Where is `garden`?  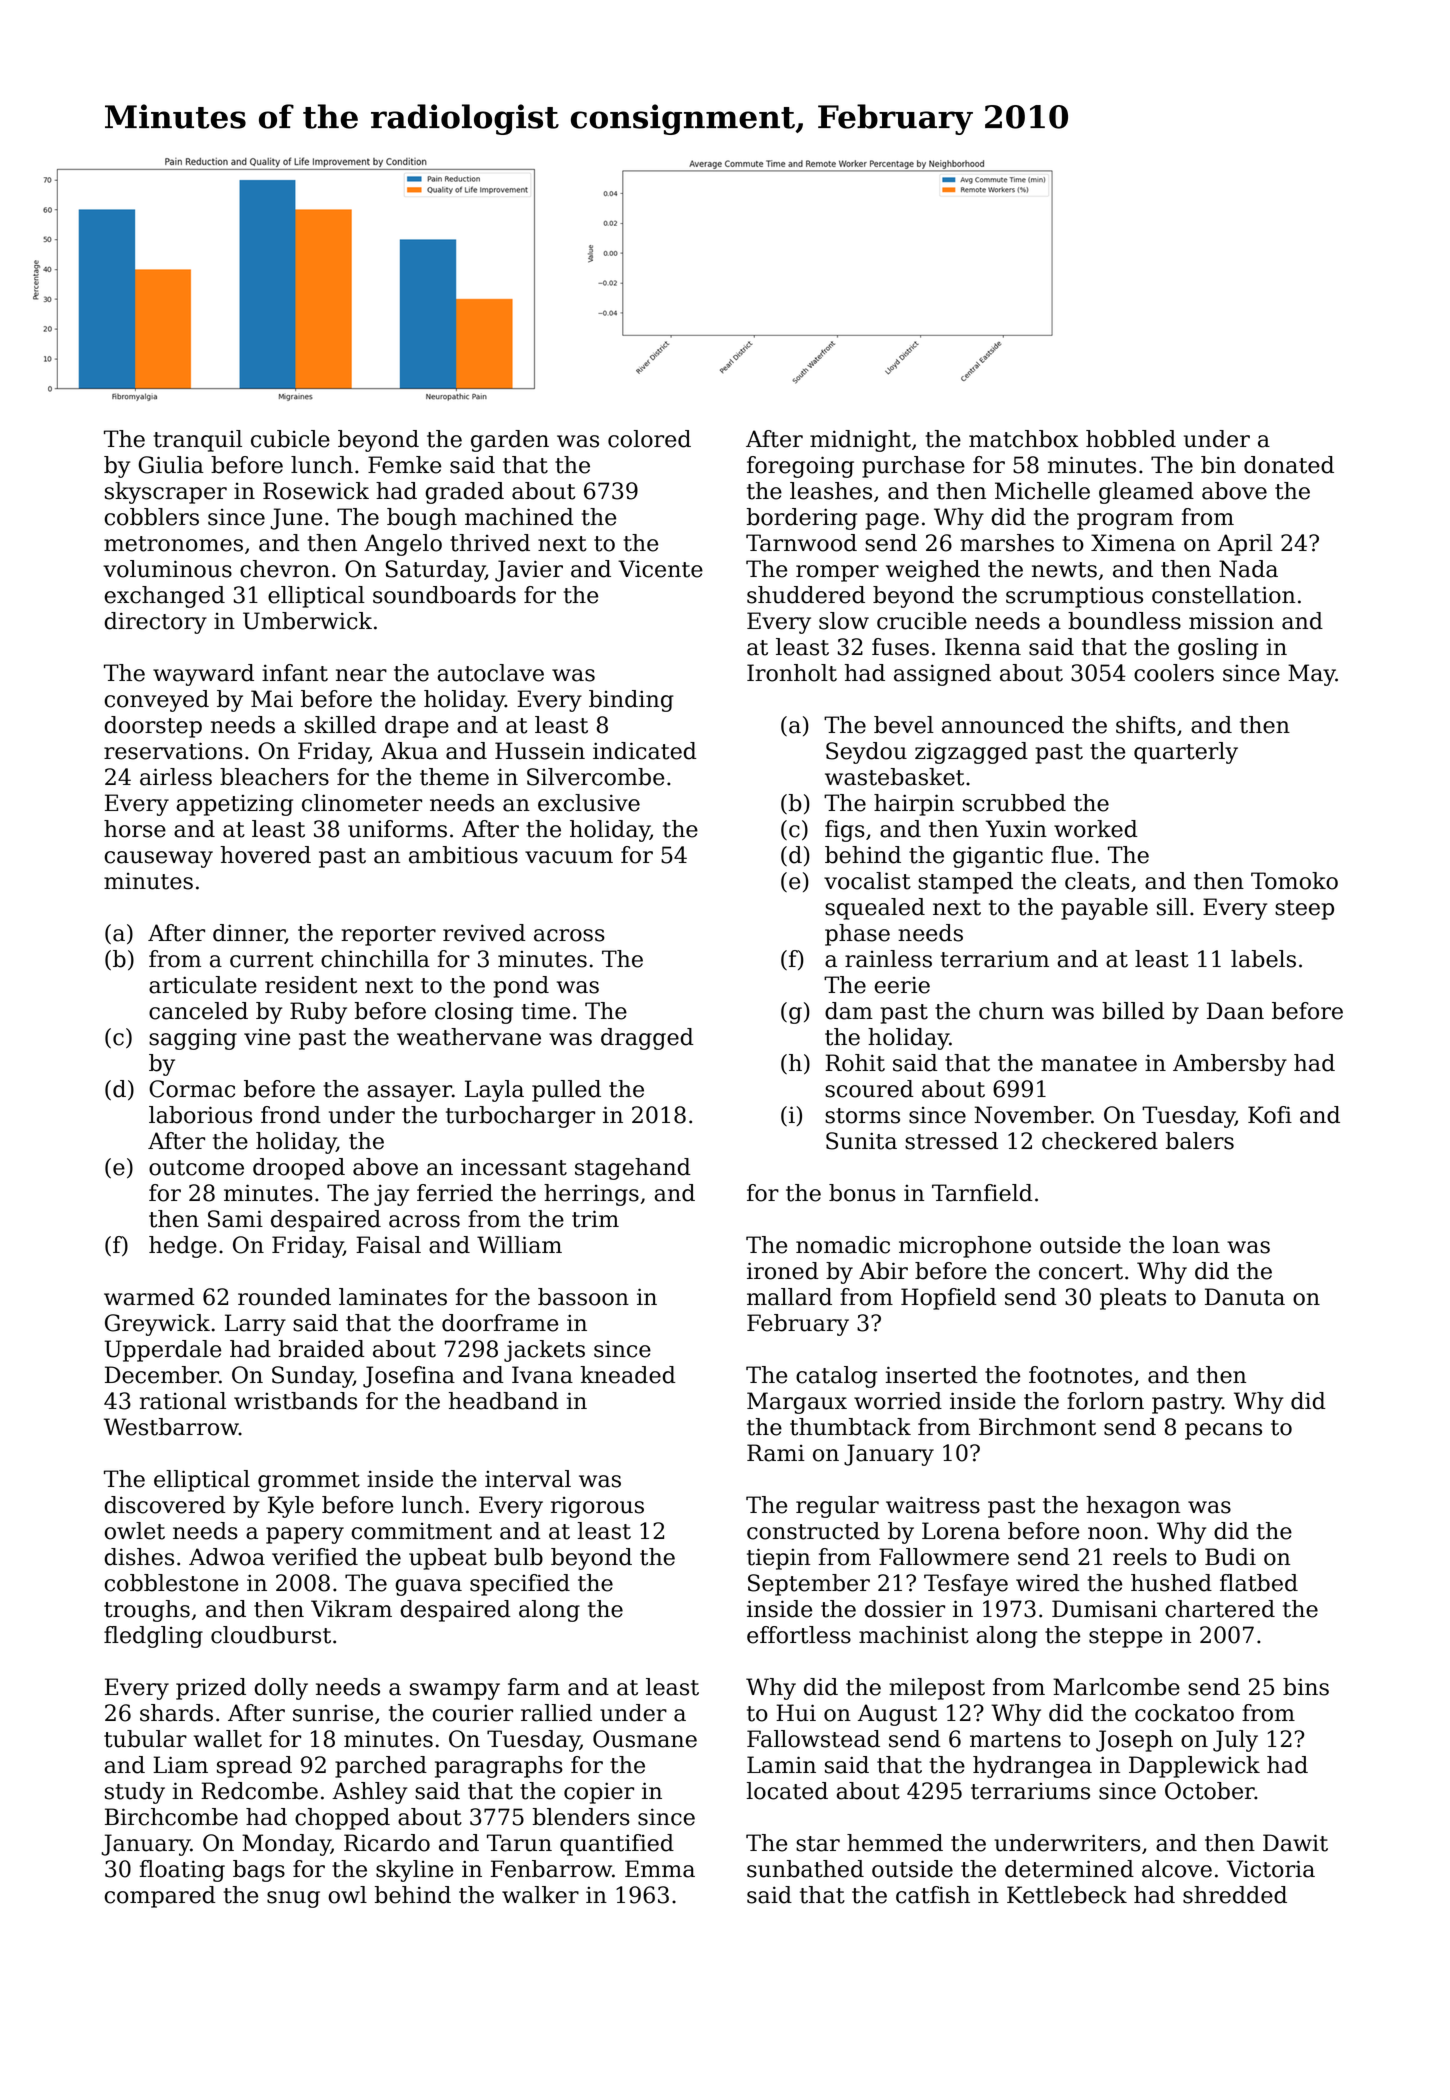
garden is located at coordinates (510, 441).
